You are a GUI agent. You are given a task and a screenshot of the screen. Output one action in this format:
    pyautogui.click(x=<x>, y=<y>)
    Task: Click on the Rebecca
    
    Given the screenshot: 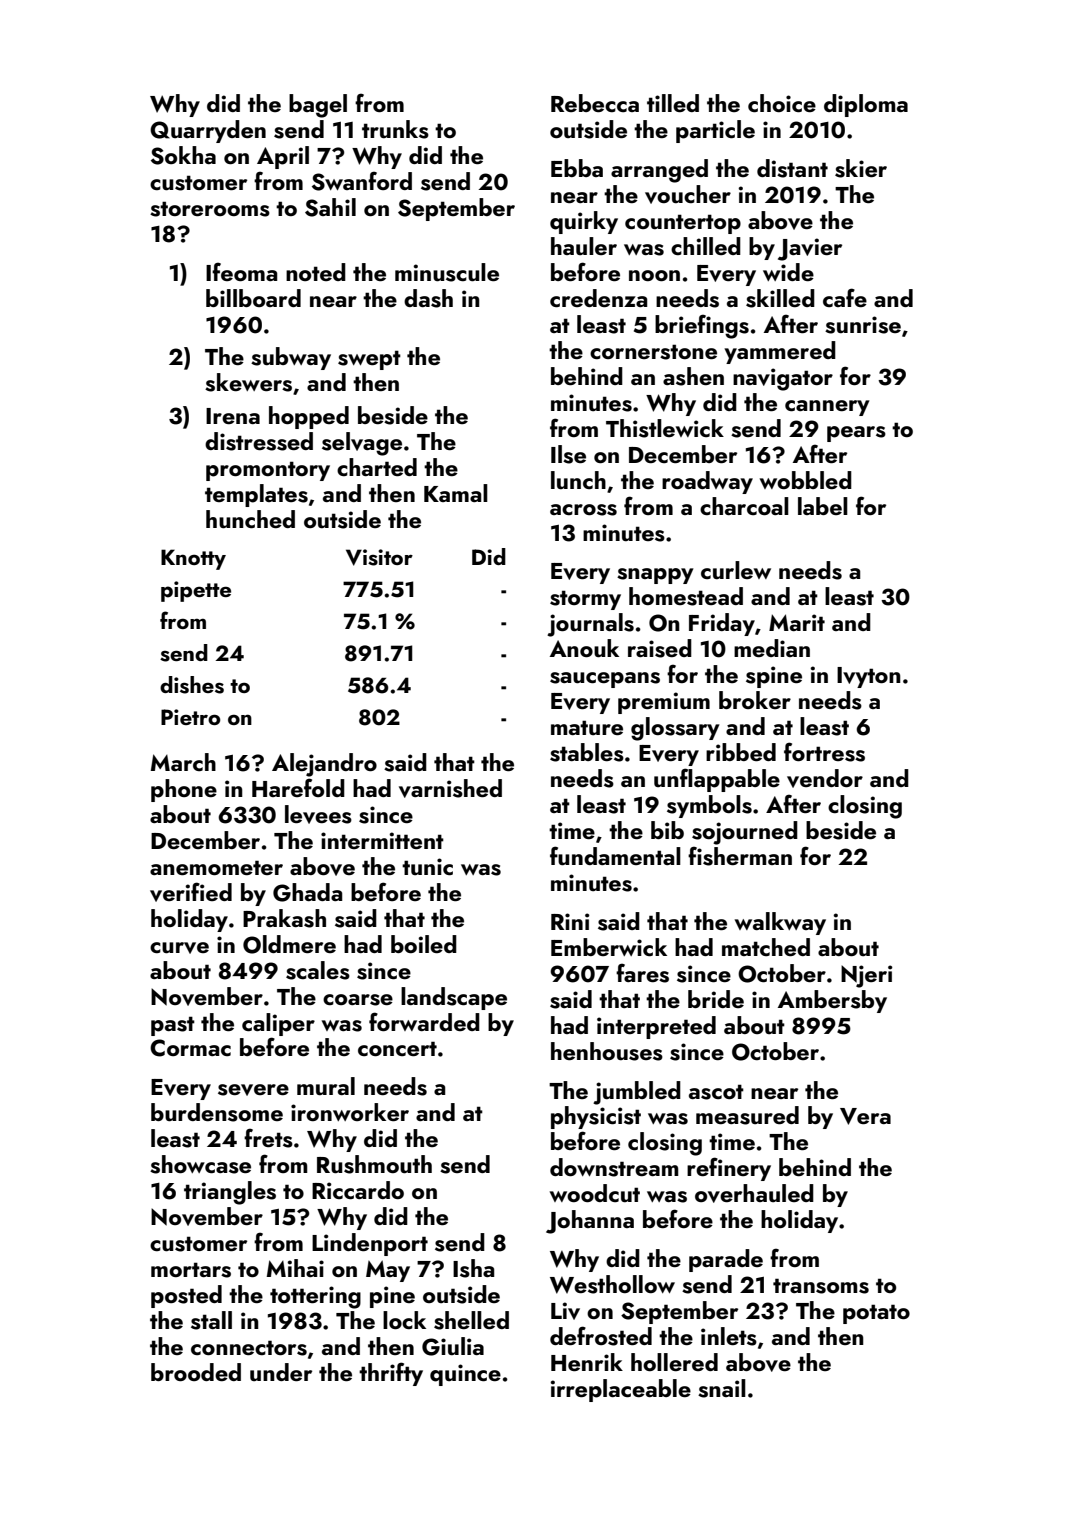 What is the action you would take?
    pyautogui.click(x=595, y=103)
